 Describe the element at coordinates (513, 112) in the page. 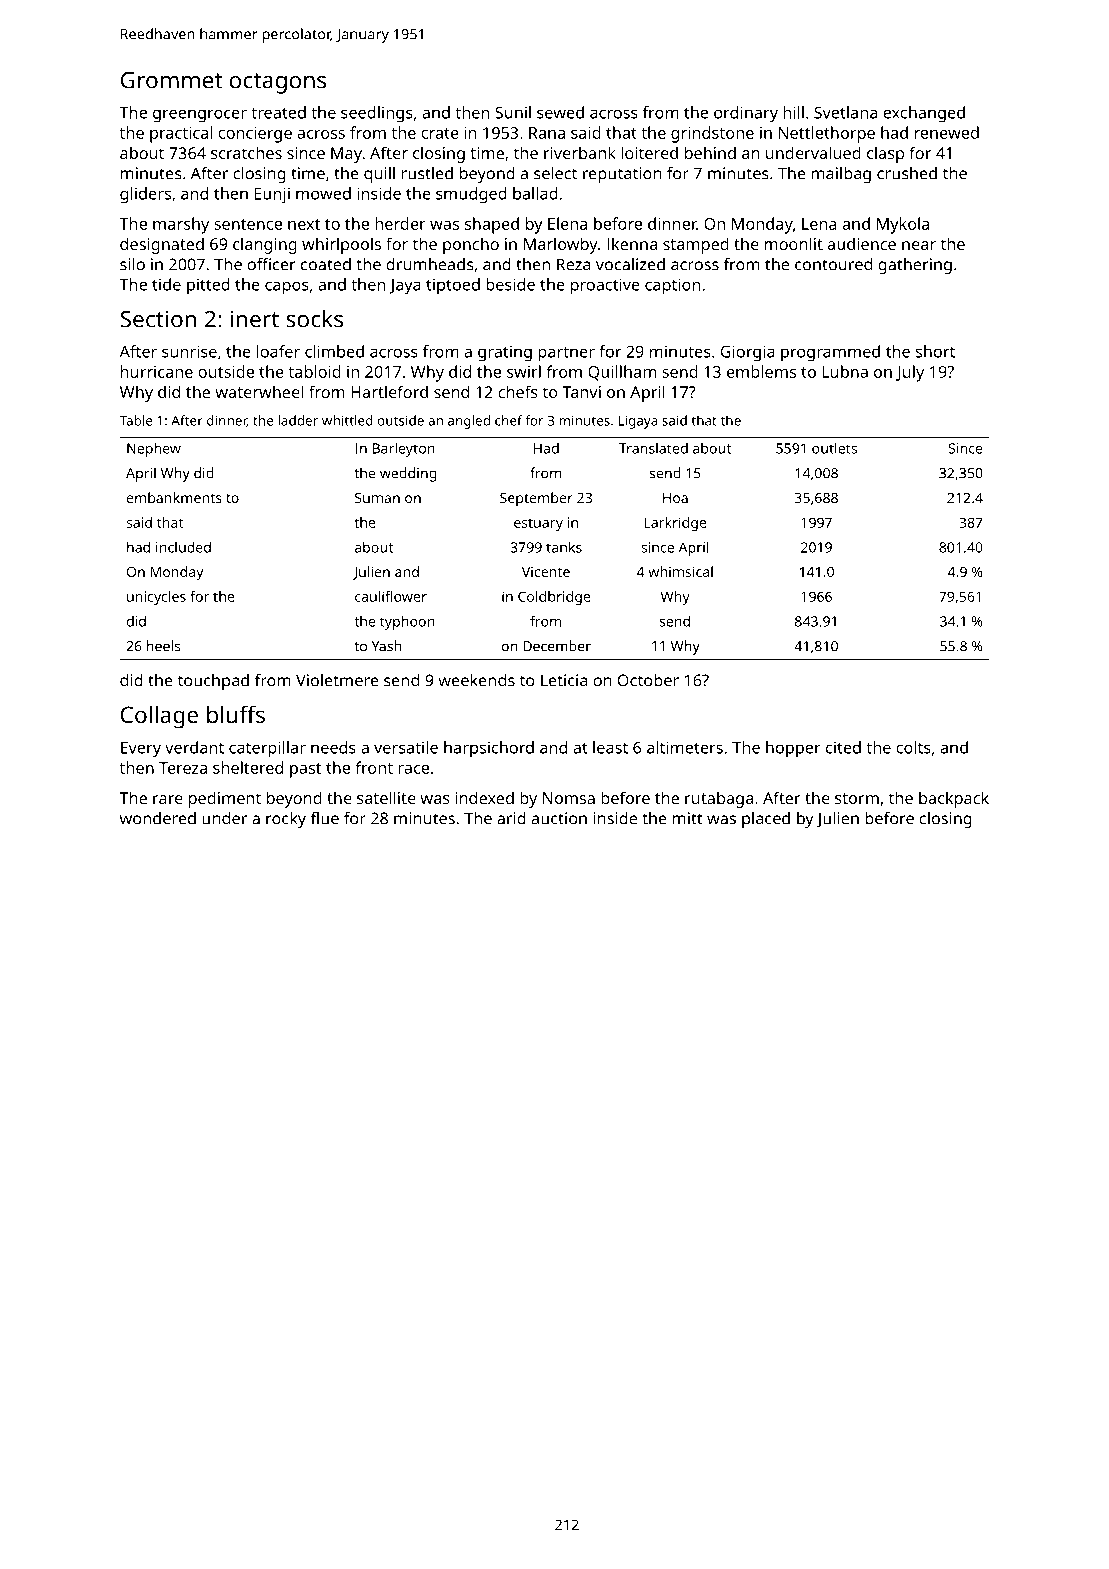

I see `Sunil` at that location.
